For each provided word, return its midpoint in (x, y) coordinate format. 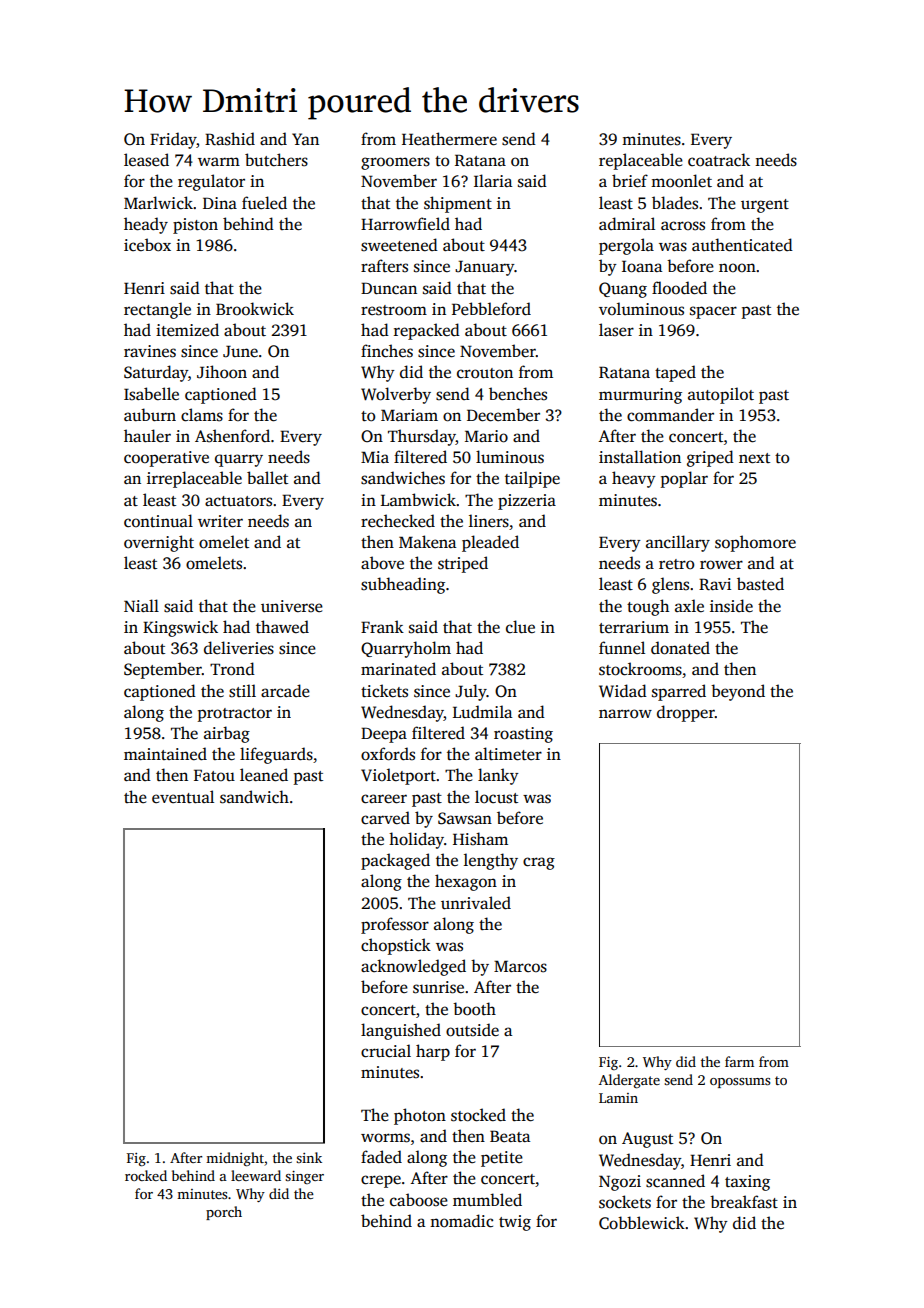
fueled (264, 202)
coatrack (719, 160)
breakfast (744, 1202)
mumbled (487, 1199)
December (503, 415)
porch (224, 1213)
